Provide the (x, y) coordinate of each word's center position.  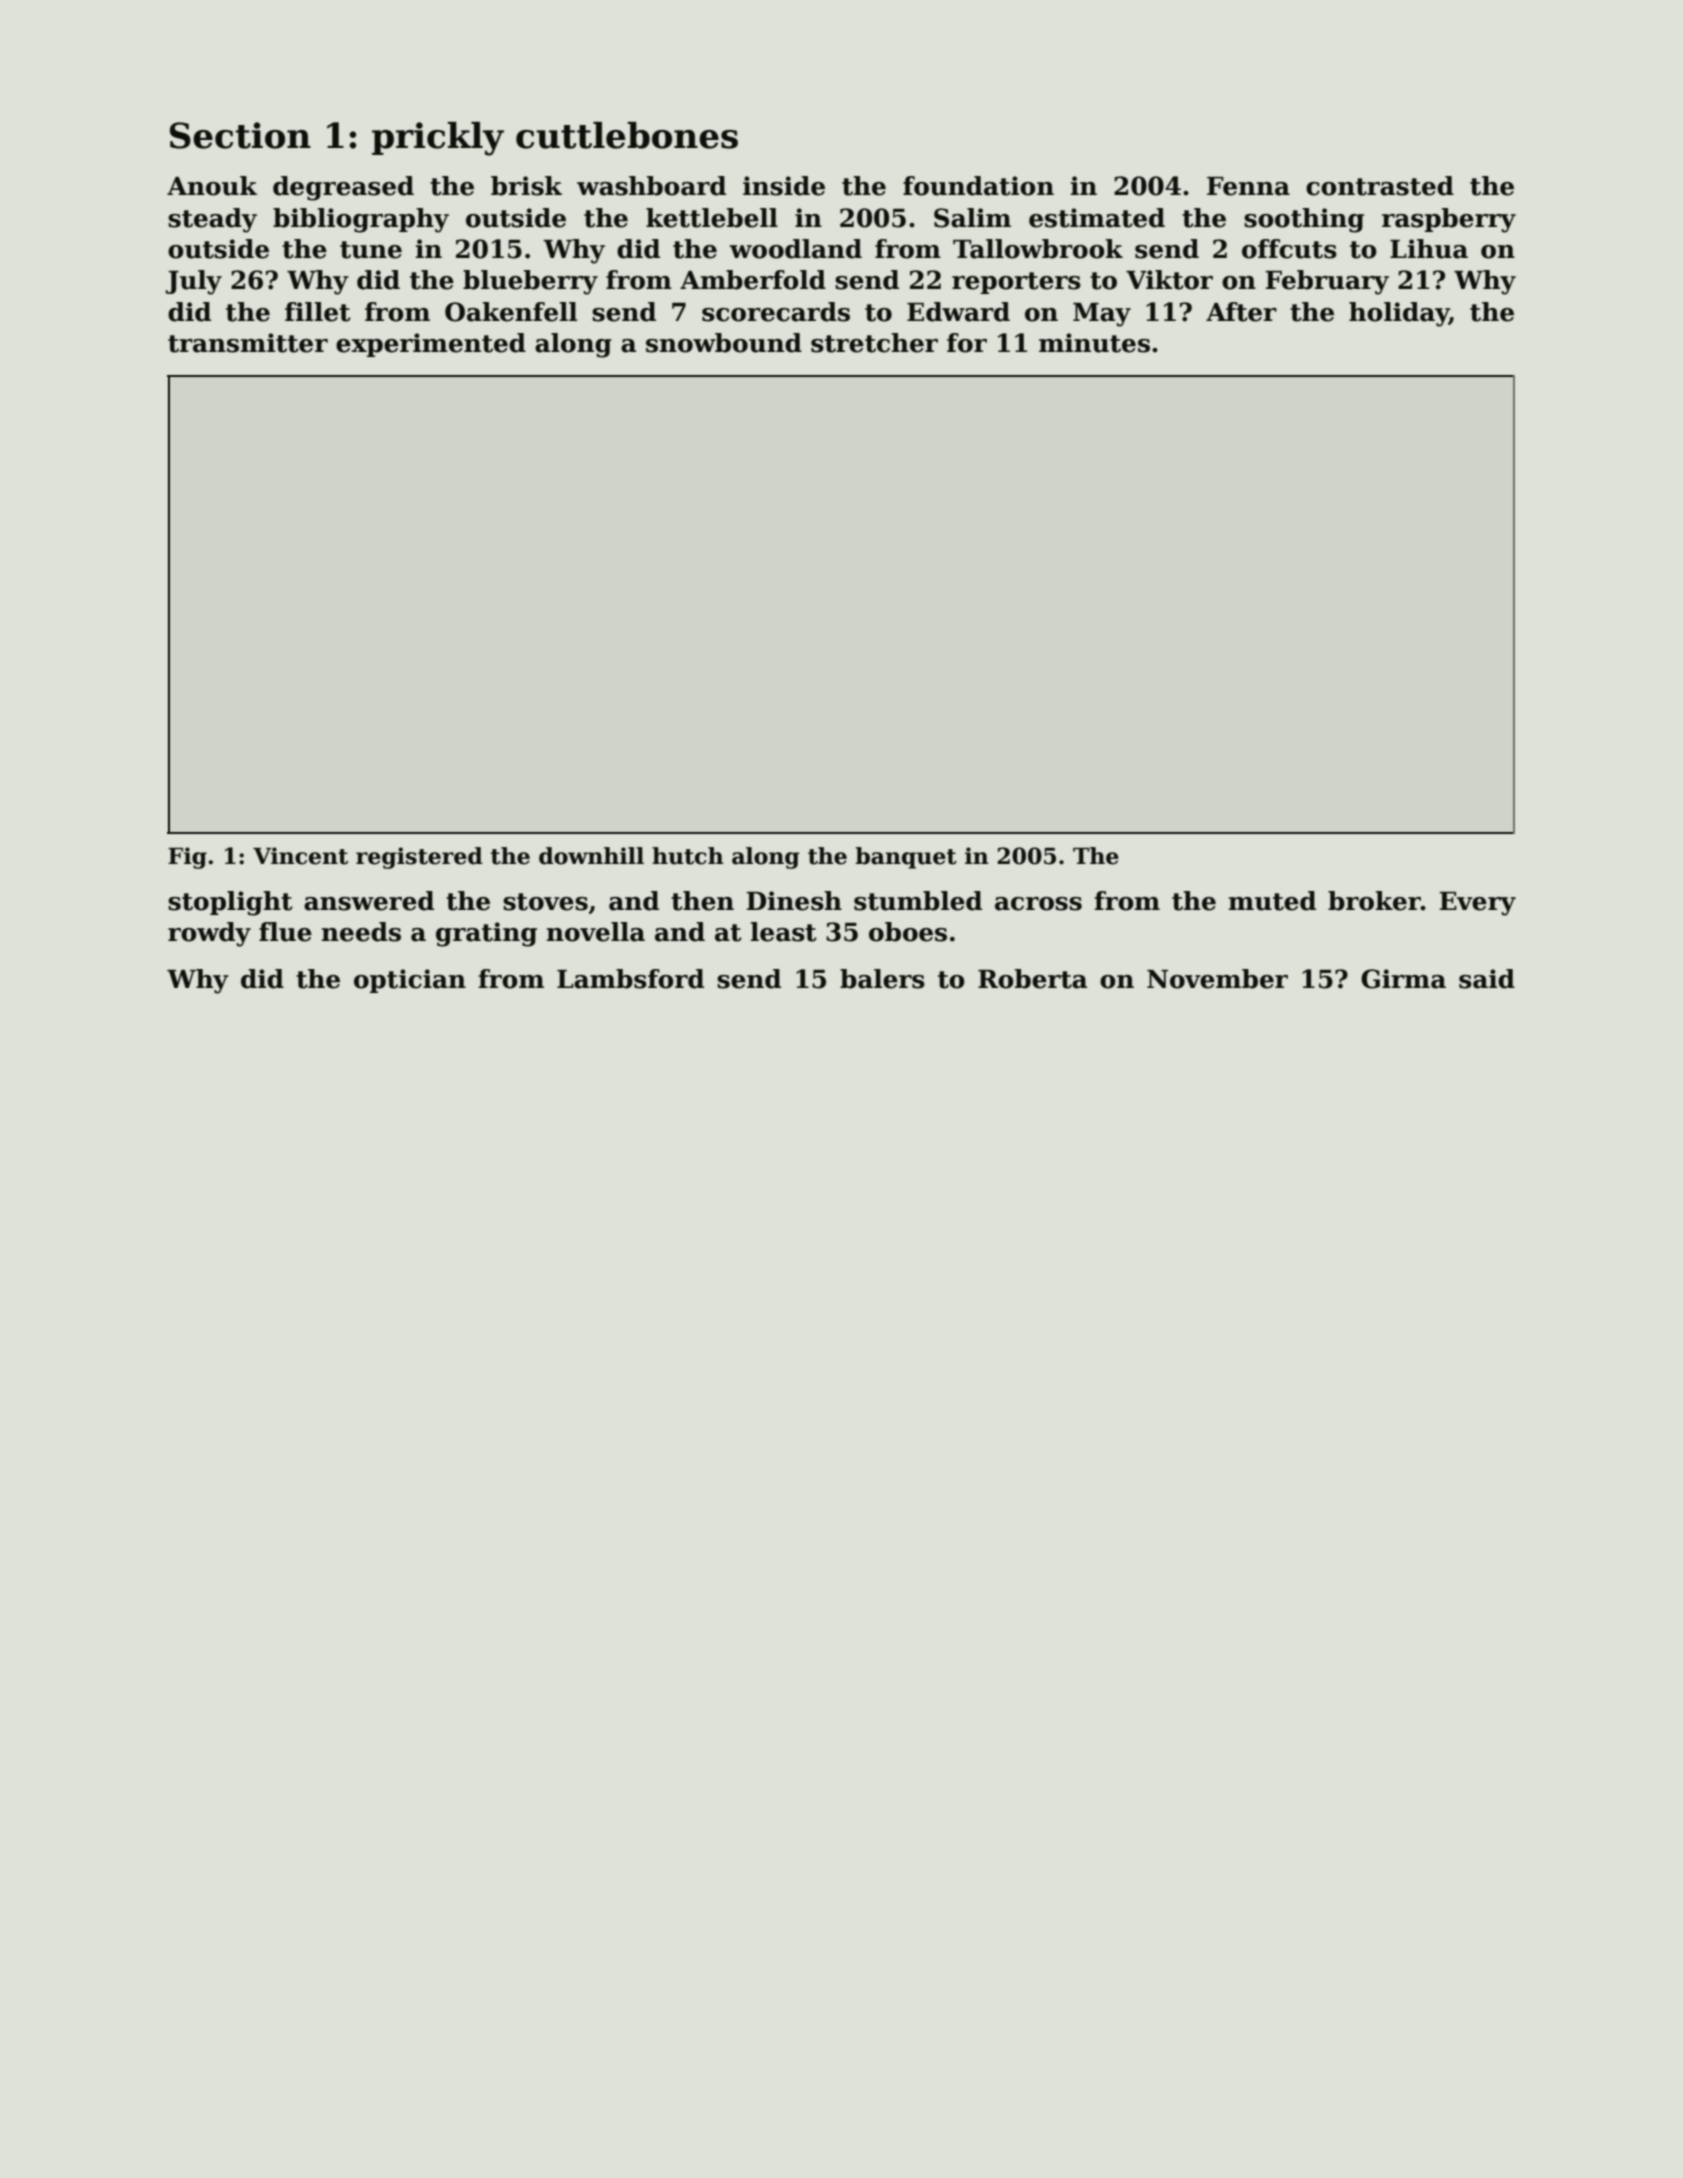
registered (419, 858)
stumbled (918, 901)
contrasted (1380, 186)
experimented (431, 345)
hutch (688, 856)
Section (240, 135)
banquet (906, 858)
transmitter (248, 343)
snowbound (724, 343)
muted (1272, 901)
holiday (1399, 314)
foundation (978, 186)
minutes (1094, 343)
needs (361, 932)
